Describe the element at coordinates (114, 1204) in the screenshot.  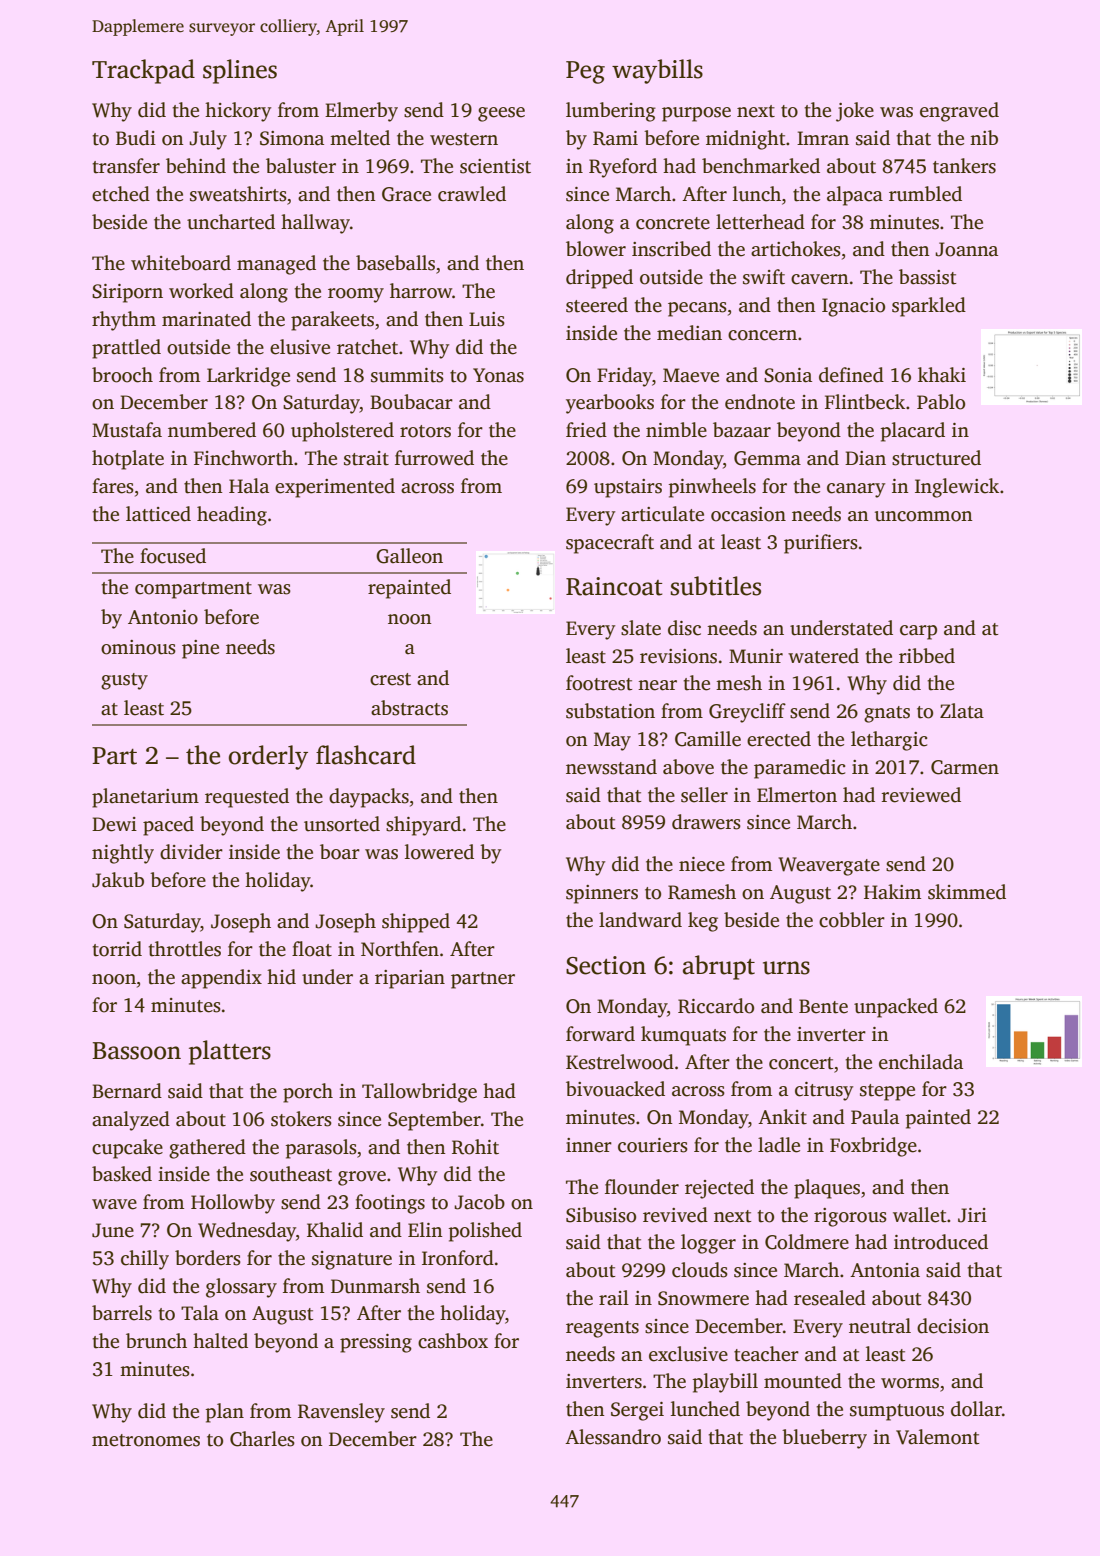
I see `wave` at that location.
